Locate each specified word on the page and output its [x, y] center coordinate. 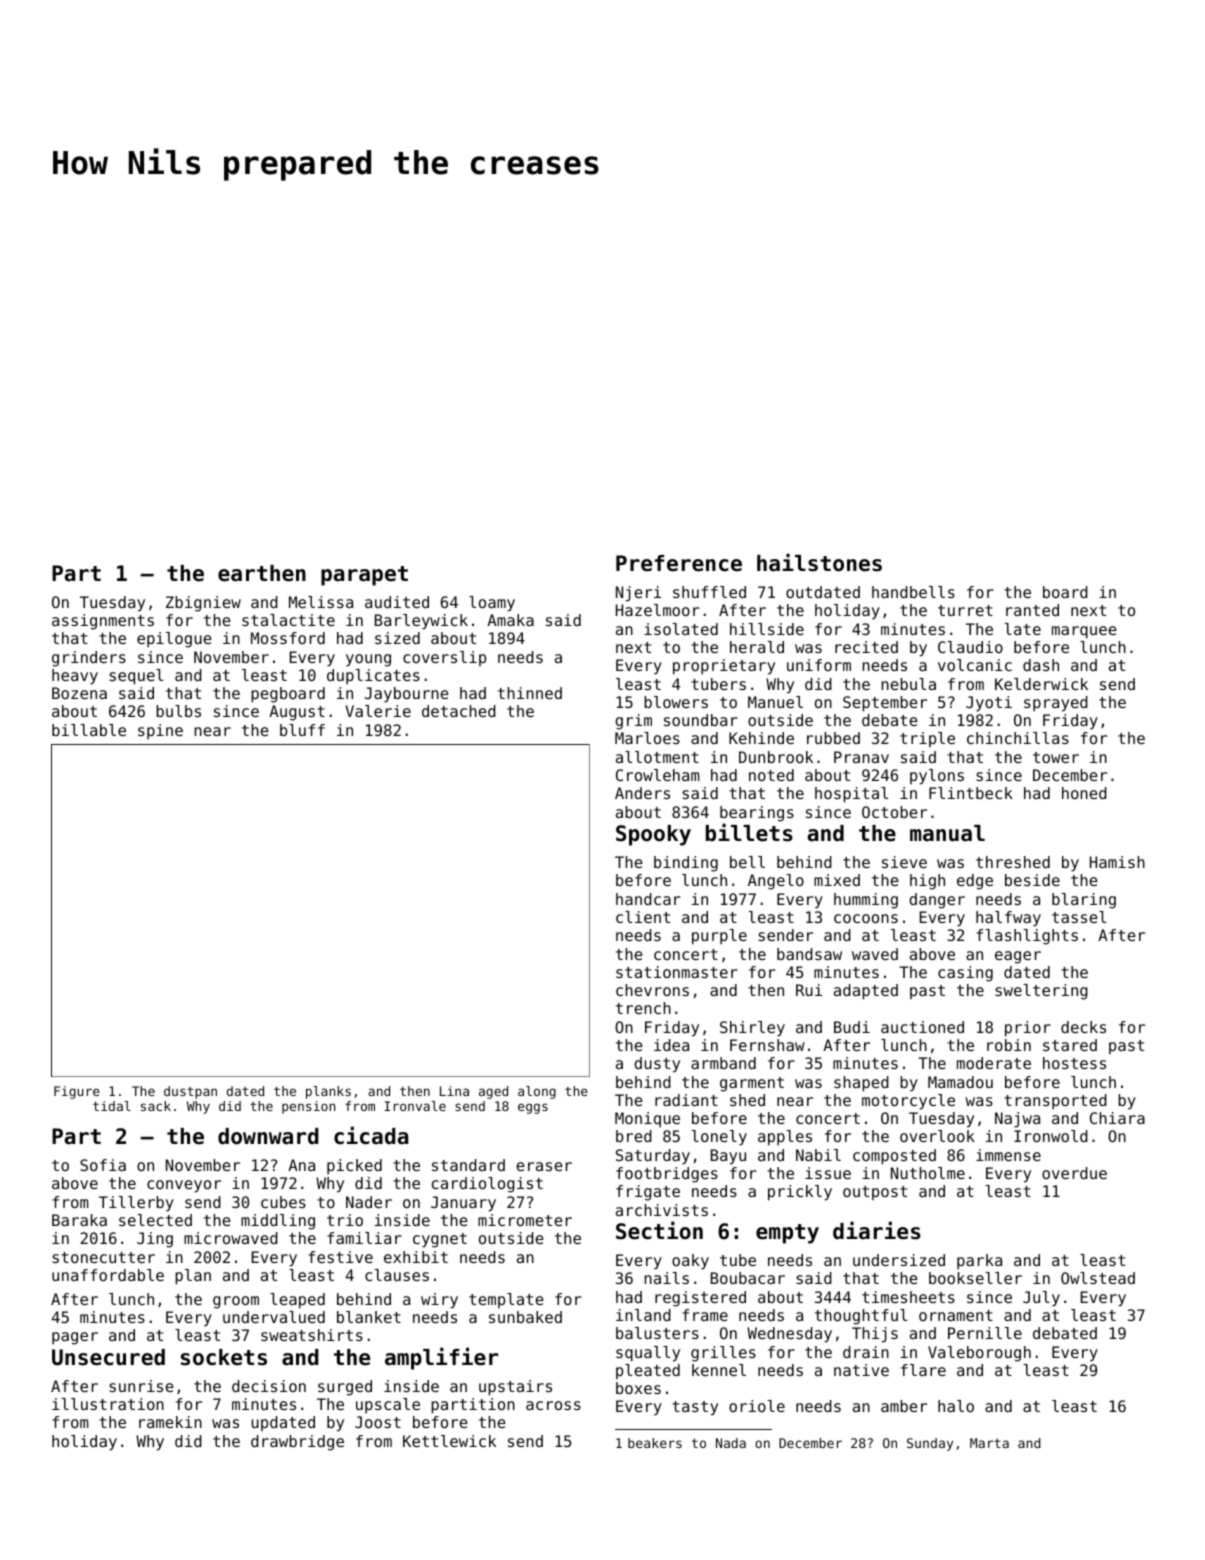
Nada [731, 1443]
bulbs [178, 711]
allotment [657, 757]
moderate [994, 1063]
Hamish [1117, 862]
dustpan [190, 1092]
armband [723, 1063]
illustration [108, 1404]
